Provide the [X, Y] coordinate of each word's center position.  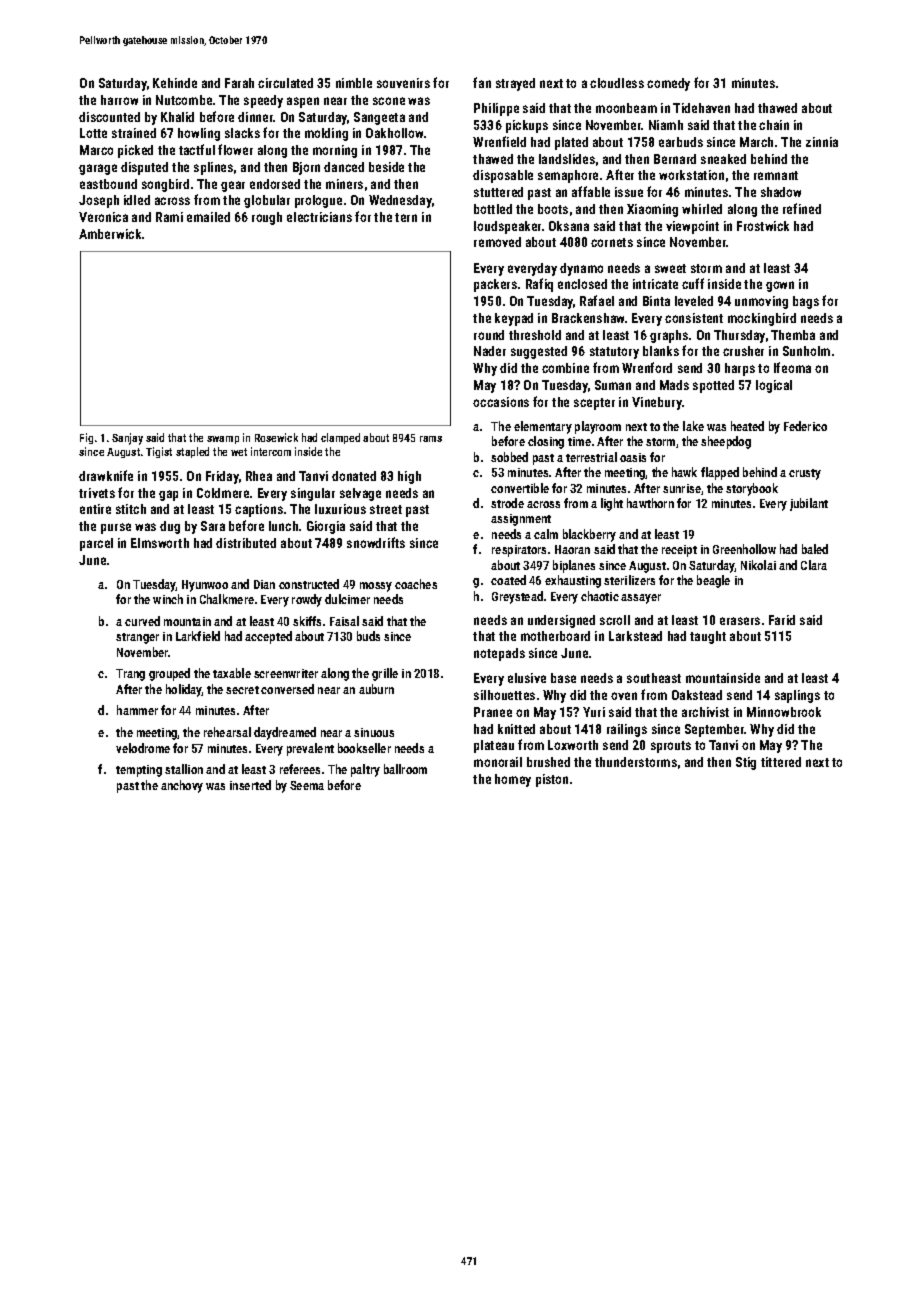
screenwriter [286, 673]
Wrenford [647, 367]
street [386, 509]
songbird [165, 185]
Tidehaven [701, 108]
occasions [501, 402]
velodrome [143, 748]
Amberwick [110, 234]
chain [774, 125]
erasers [740, 621]
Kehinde [175, 83]
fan [482, 82]
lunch [283, 526]
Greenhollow [744, 549]
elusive [527, 678]
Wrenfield [499, 141]
